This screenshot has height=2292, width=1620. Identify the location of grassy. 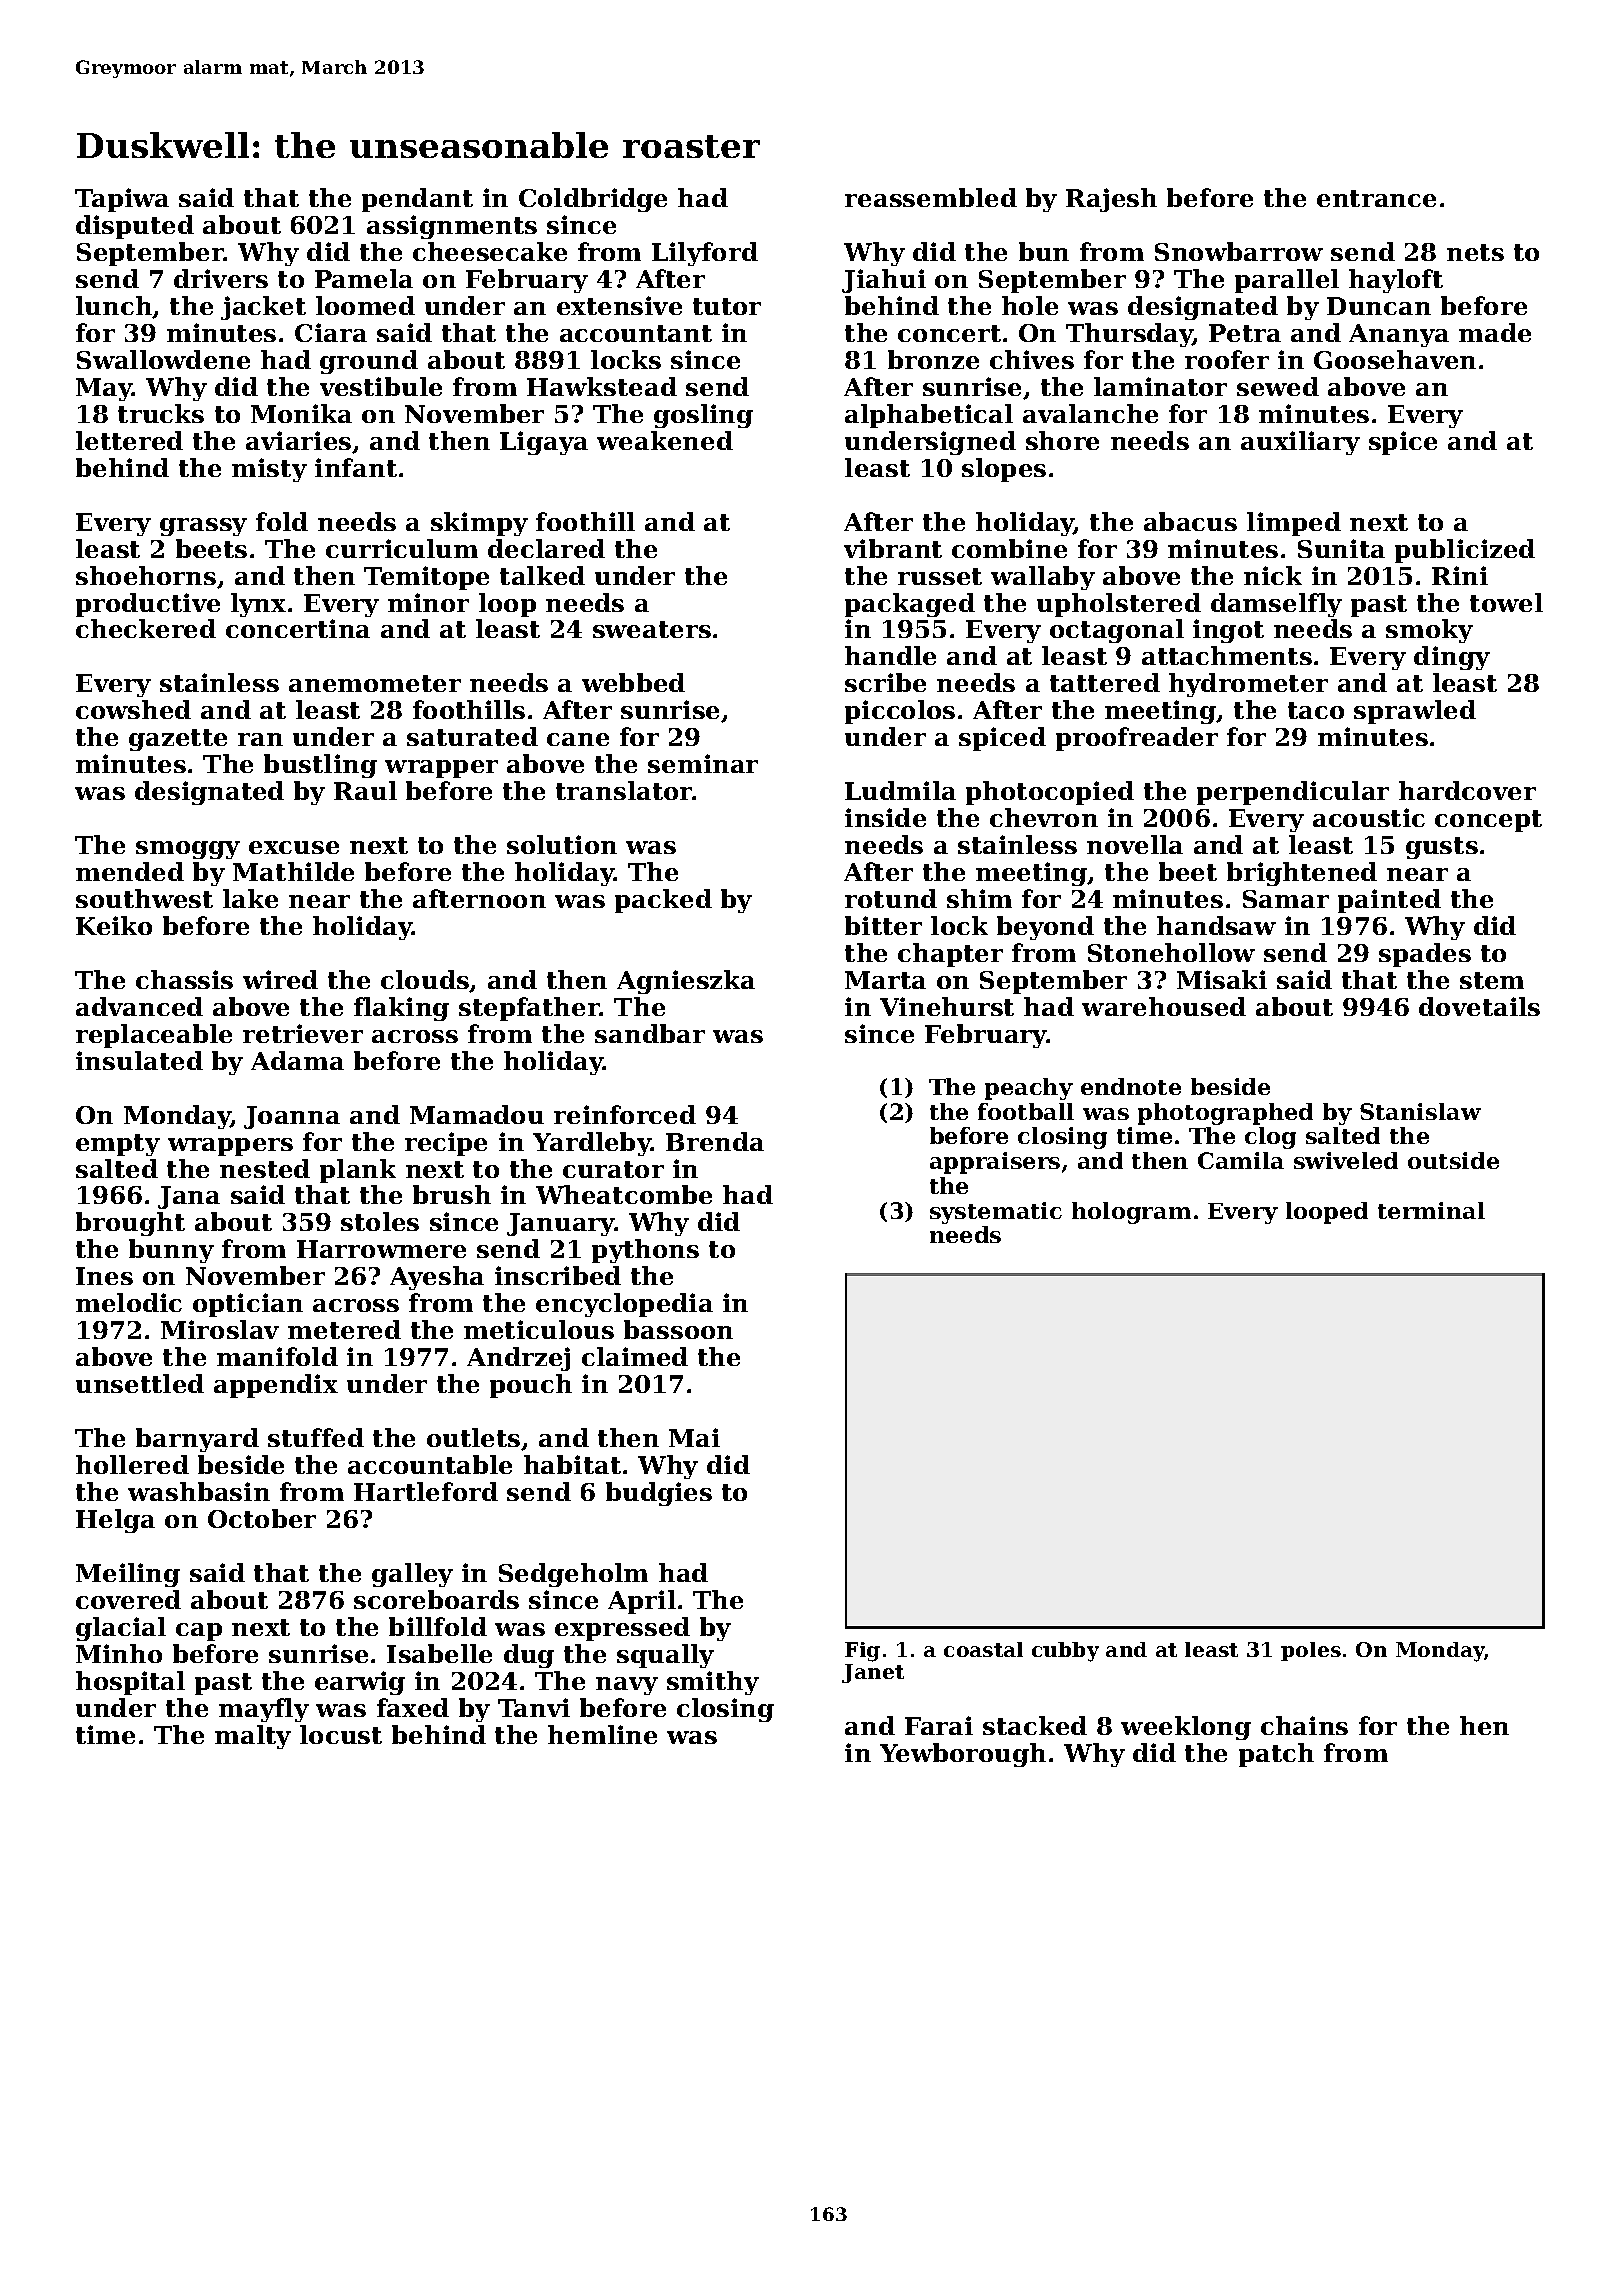
(203, 527).
